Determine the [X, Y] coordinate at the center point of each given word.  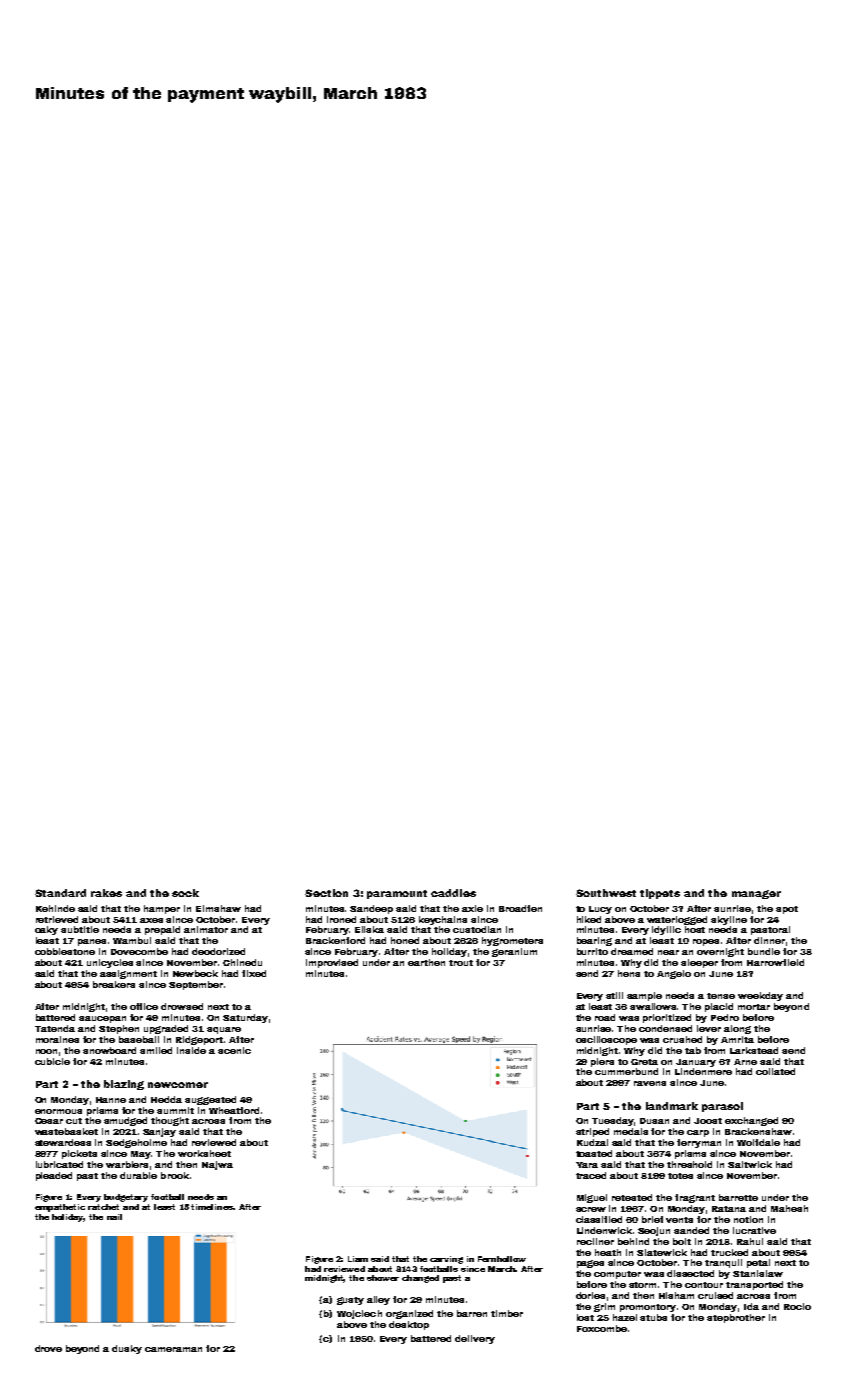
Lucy [600, 910]
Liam [358, 1259]
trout [461, 963]
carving [446, 1260]
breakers [114, 984]
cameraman [173, 1349]
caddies [453, 893]
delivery [475, 1339]
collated [775, 1071]
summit [175, 1110]
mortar [754, 1007]
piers [602, 1062]
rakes [106, 893]
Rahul [750, 1241]
